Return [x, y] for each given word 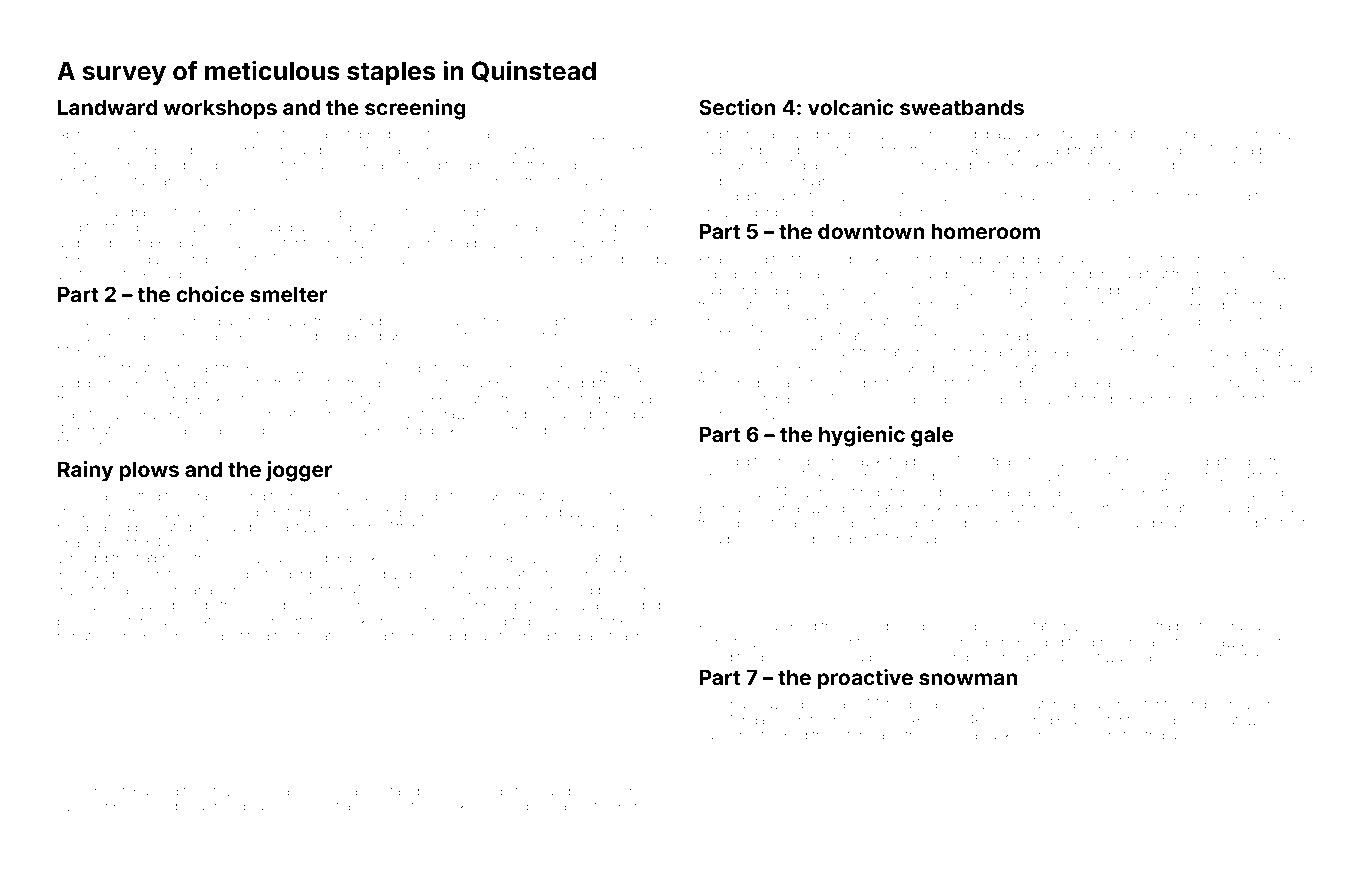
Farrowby [1264, 135]
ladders [414, 150]
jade [711, 275]
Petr [1211, 657]
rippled [1203, 306]
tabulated [150, 791]
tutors [852, 735]
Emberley [86, 260]
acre [791, 197]
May [732, 337]
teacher [633, 636]
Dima [136, 574]
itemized [112, 414]
